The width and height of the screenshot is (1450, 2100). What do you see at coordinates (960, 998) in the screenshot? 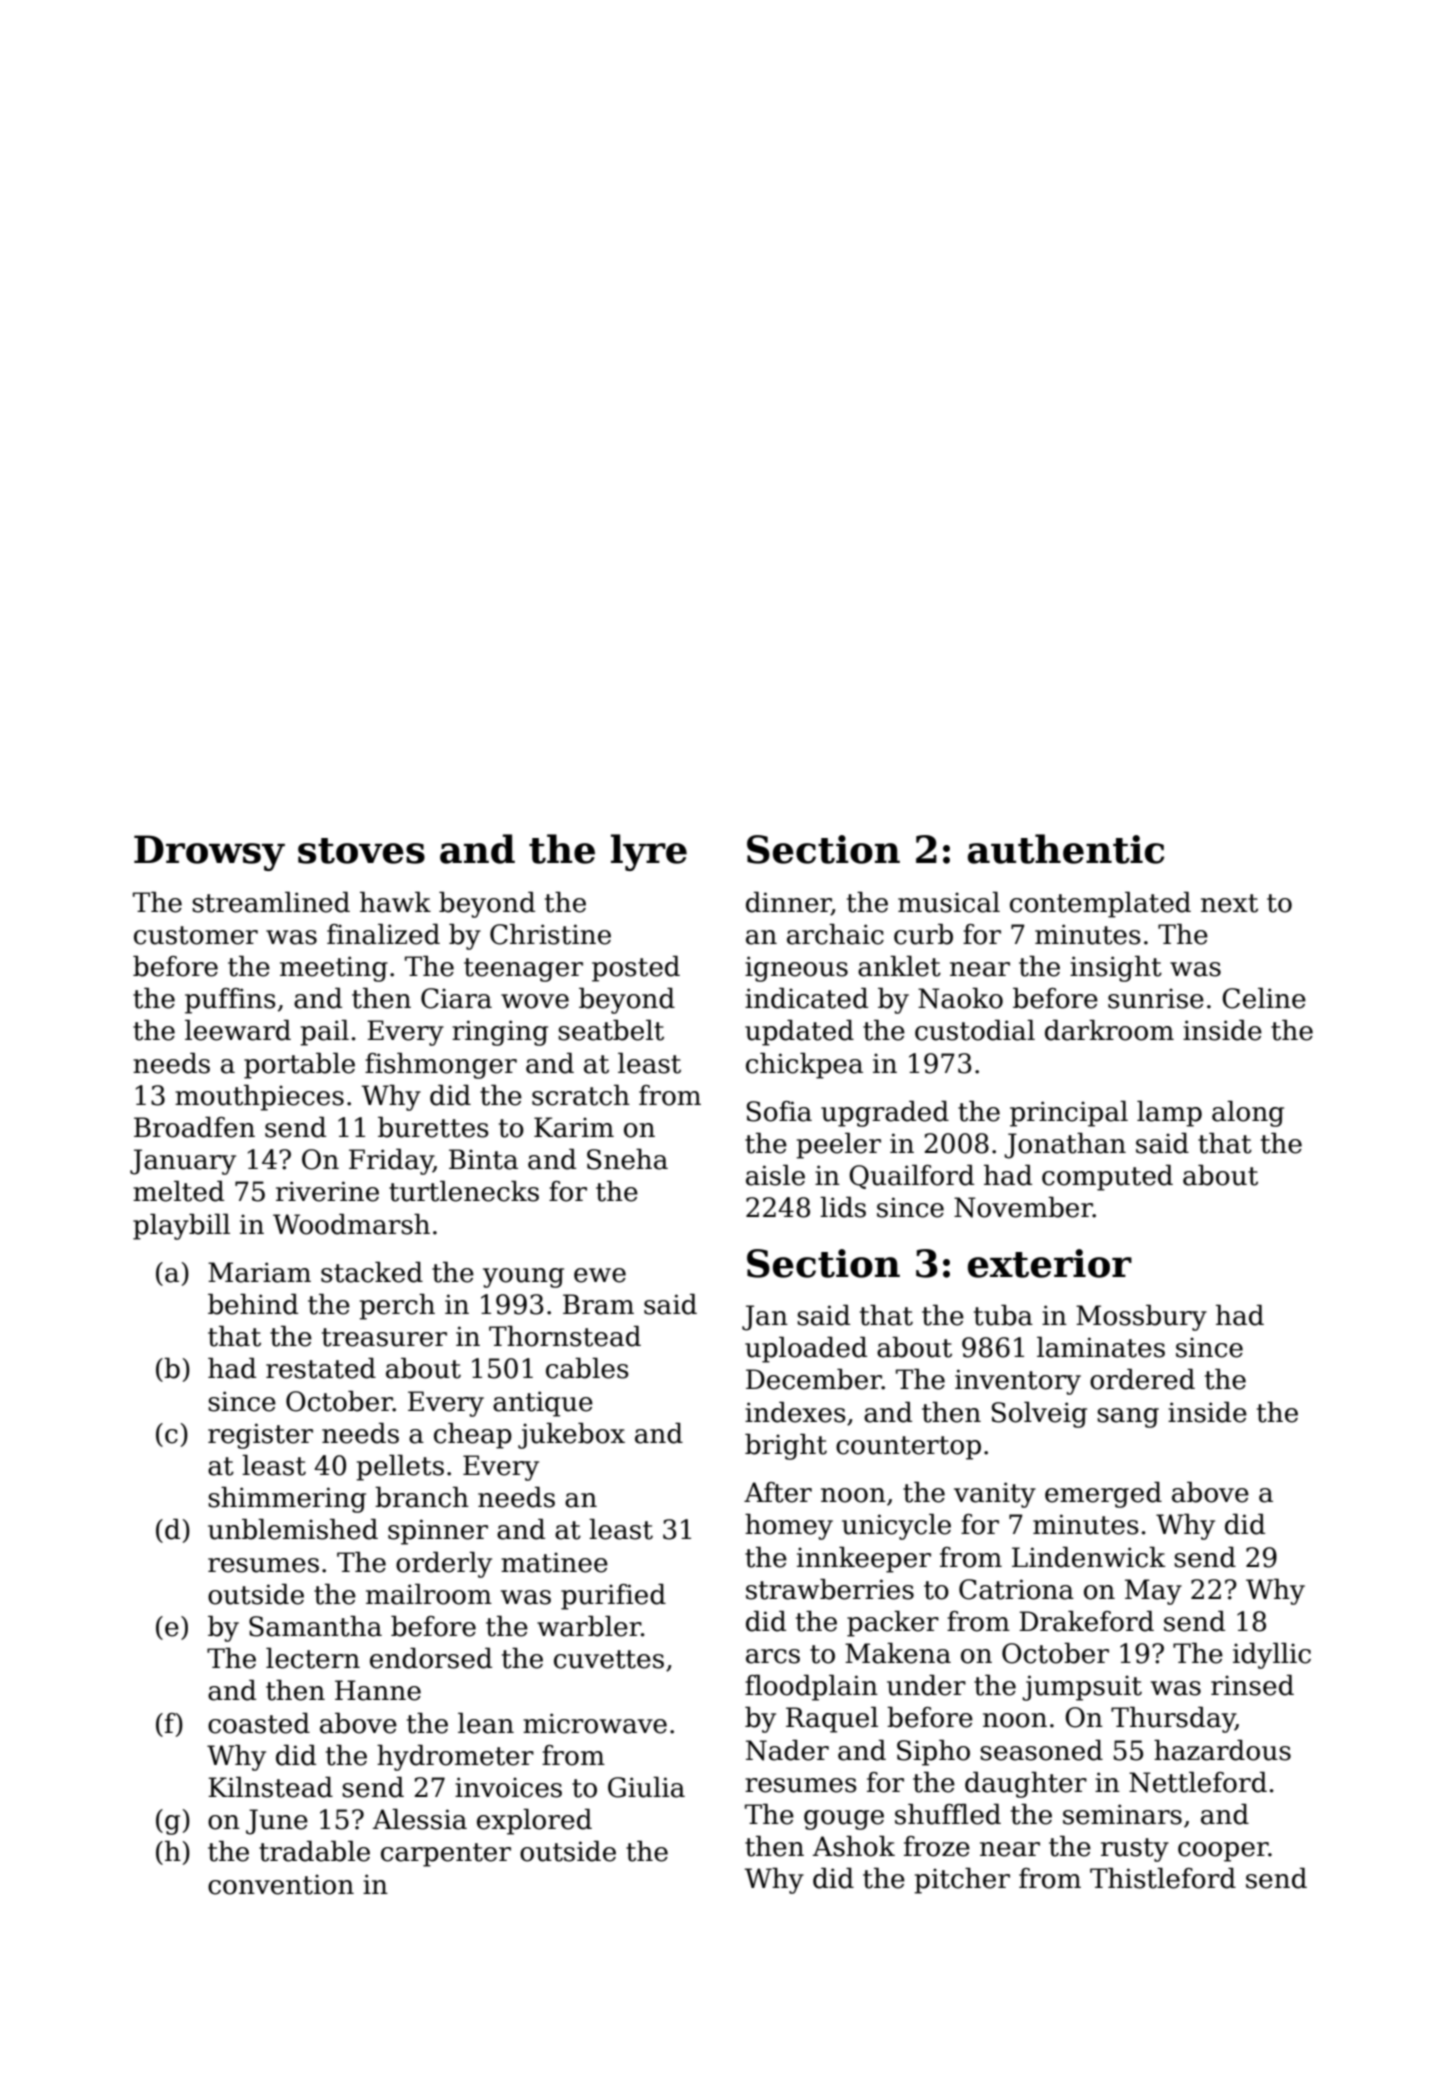
I see `Naoko` at bounding box center [960, 998].
